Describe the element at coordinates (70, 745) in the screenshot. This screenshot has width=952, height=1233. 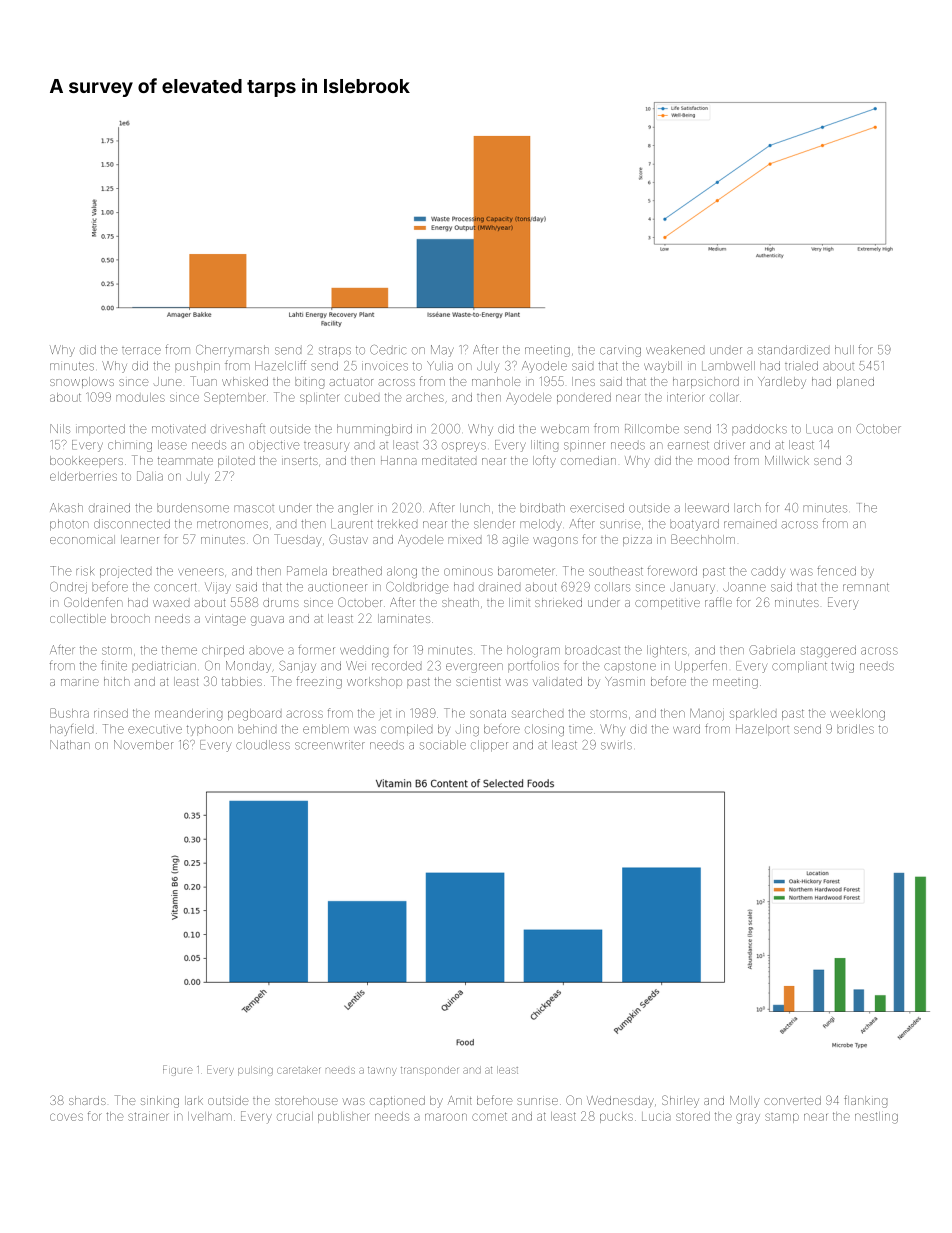
I see `Nathan` at that location.
